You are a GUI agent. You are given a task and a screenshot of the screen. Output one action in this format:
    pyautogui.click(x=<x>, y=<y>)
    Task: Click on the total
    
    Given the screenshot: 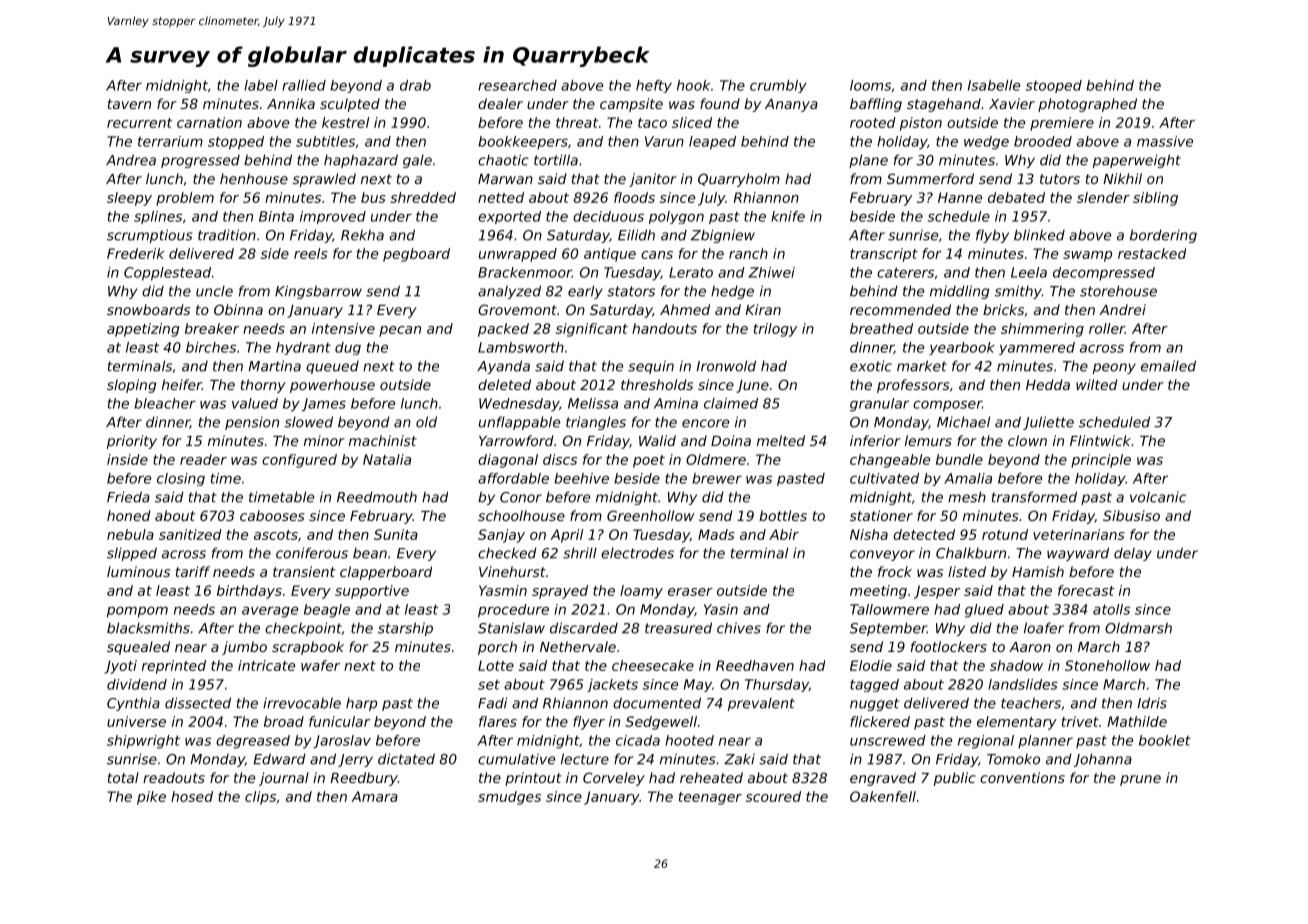 What is the action you would take?
    pyautogui.click(x=123, y=777)
